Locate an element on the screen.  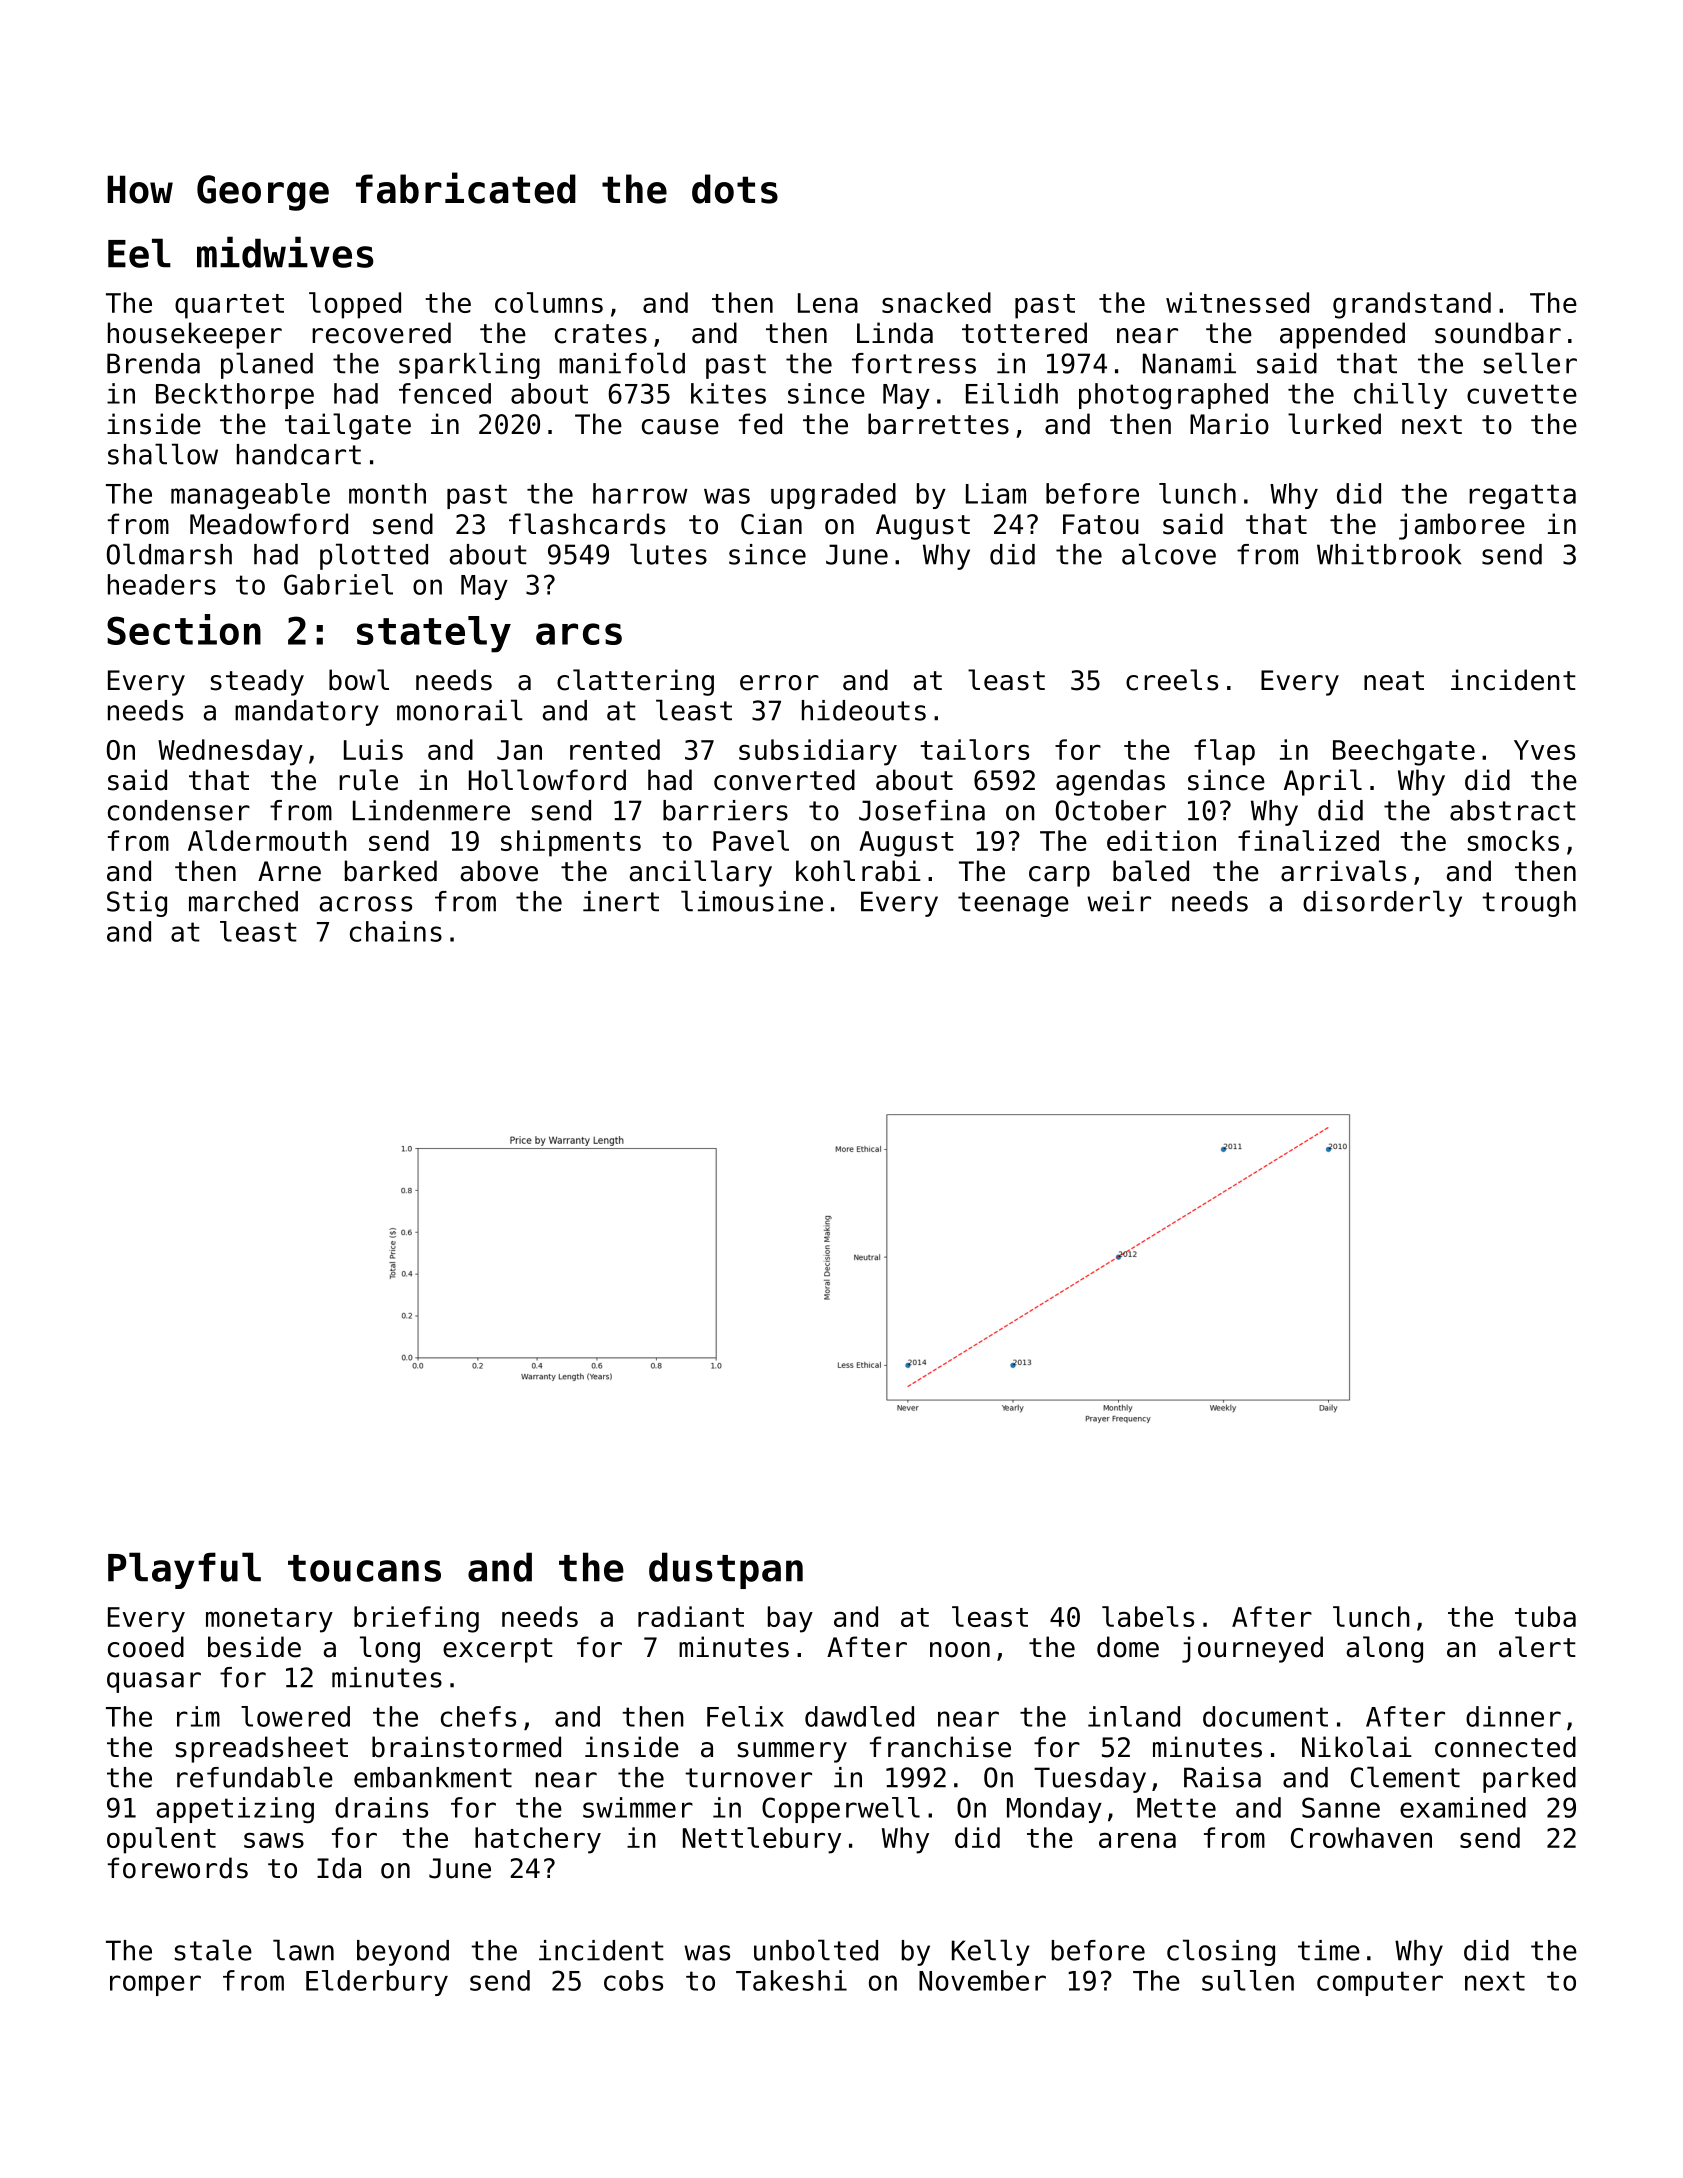
Elderbury is located at coordinates (377, 1983).
